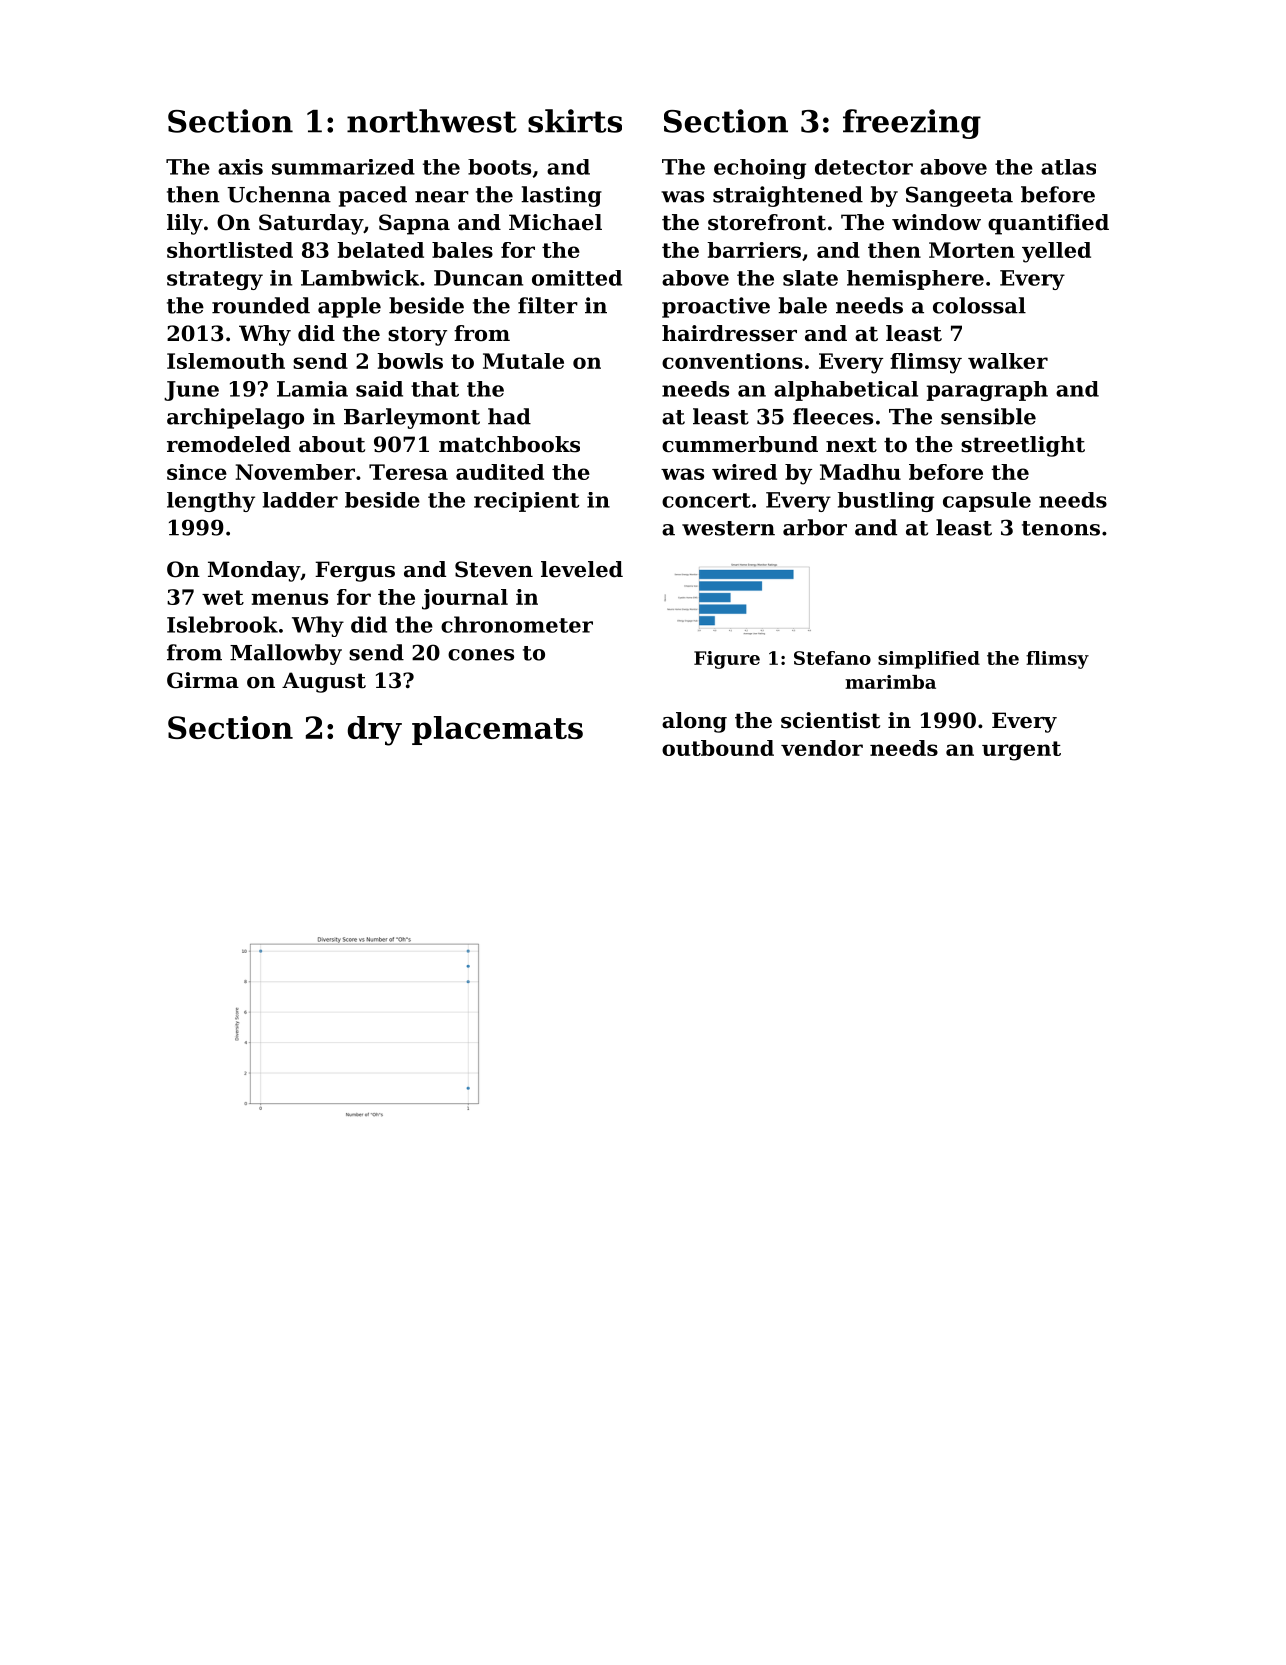 This document has height=1665, width=1286. Describe the element at coordinates (706, 500) in the document. I see `concert` at that location.
